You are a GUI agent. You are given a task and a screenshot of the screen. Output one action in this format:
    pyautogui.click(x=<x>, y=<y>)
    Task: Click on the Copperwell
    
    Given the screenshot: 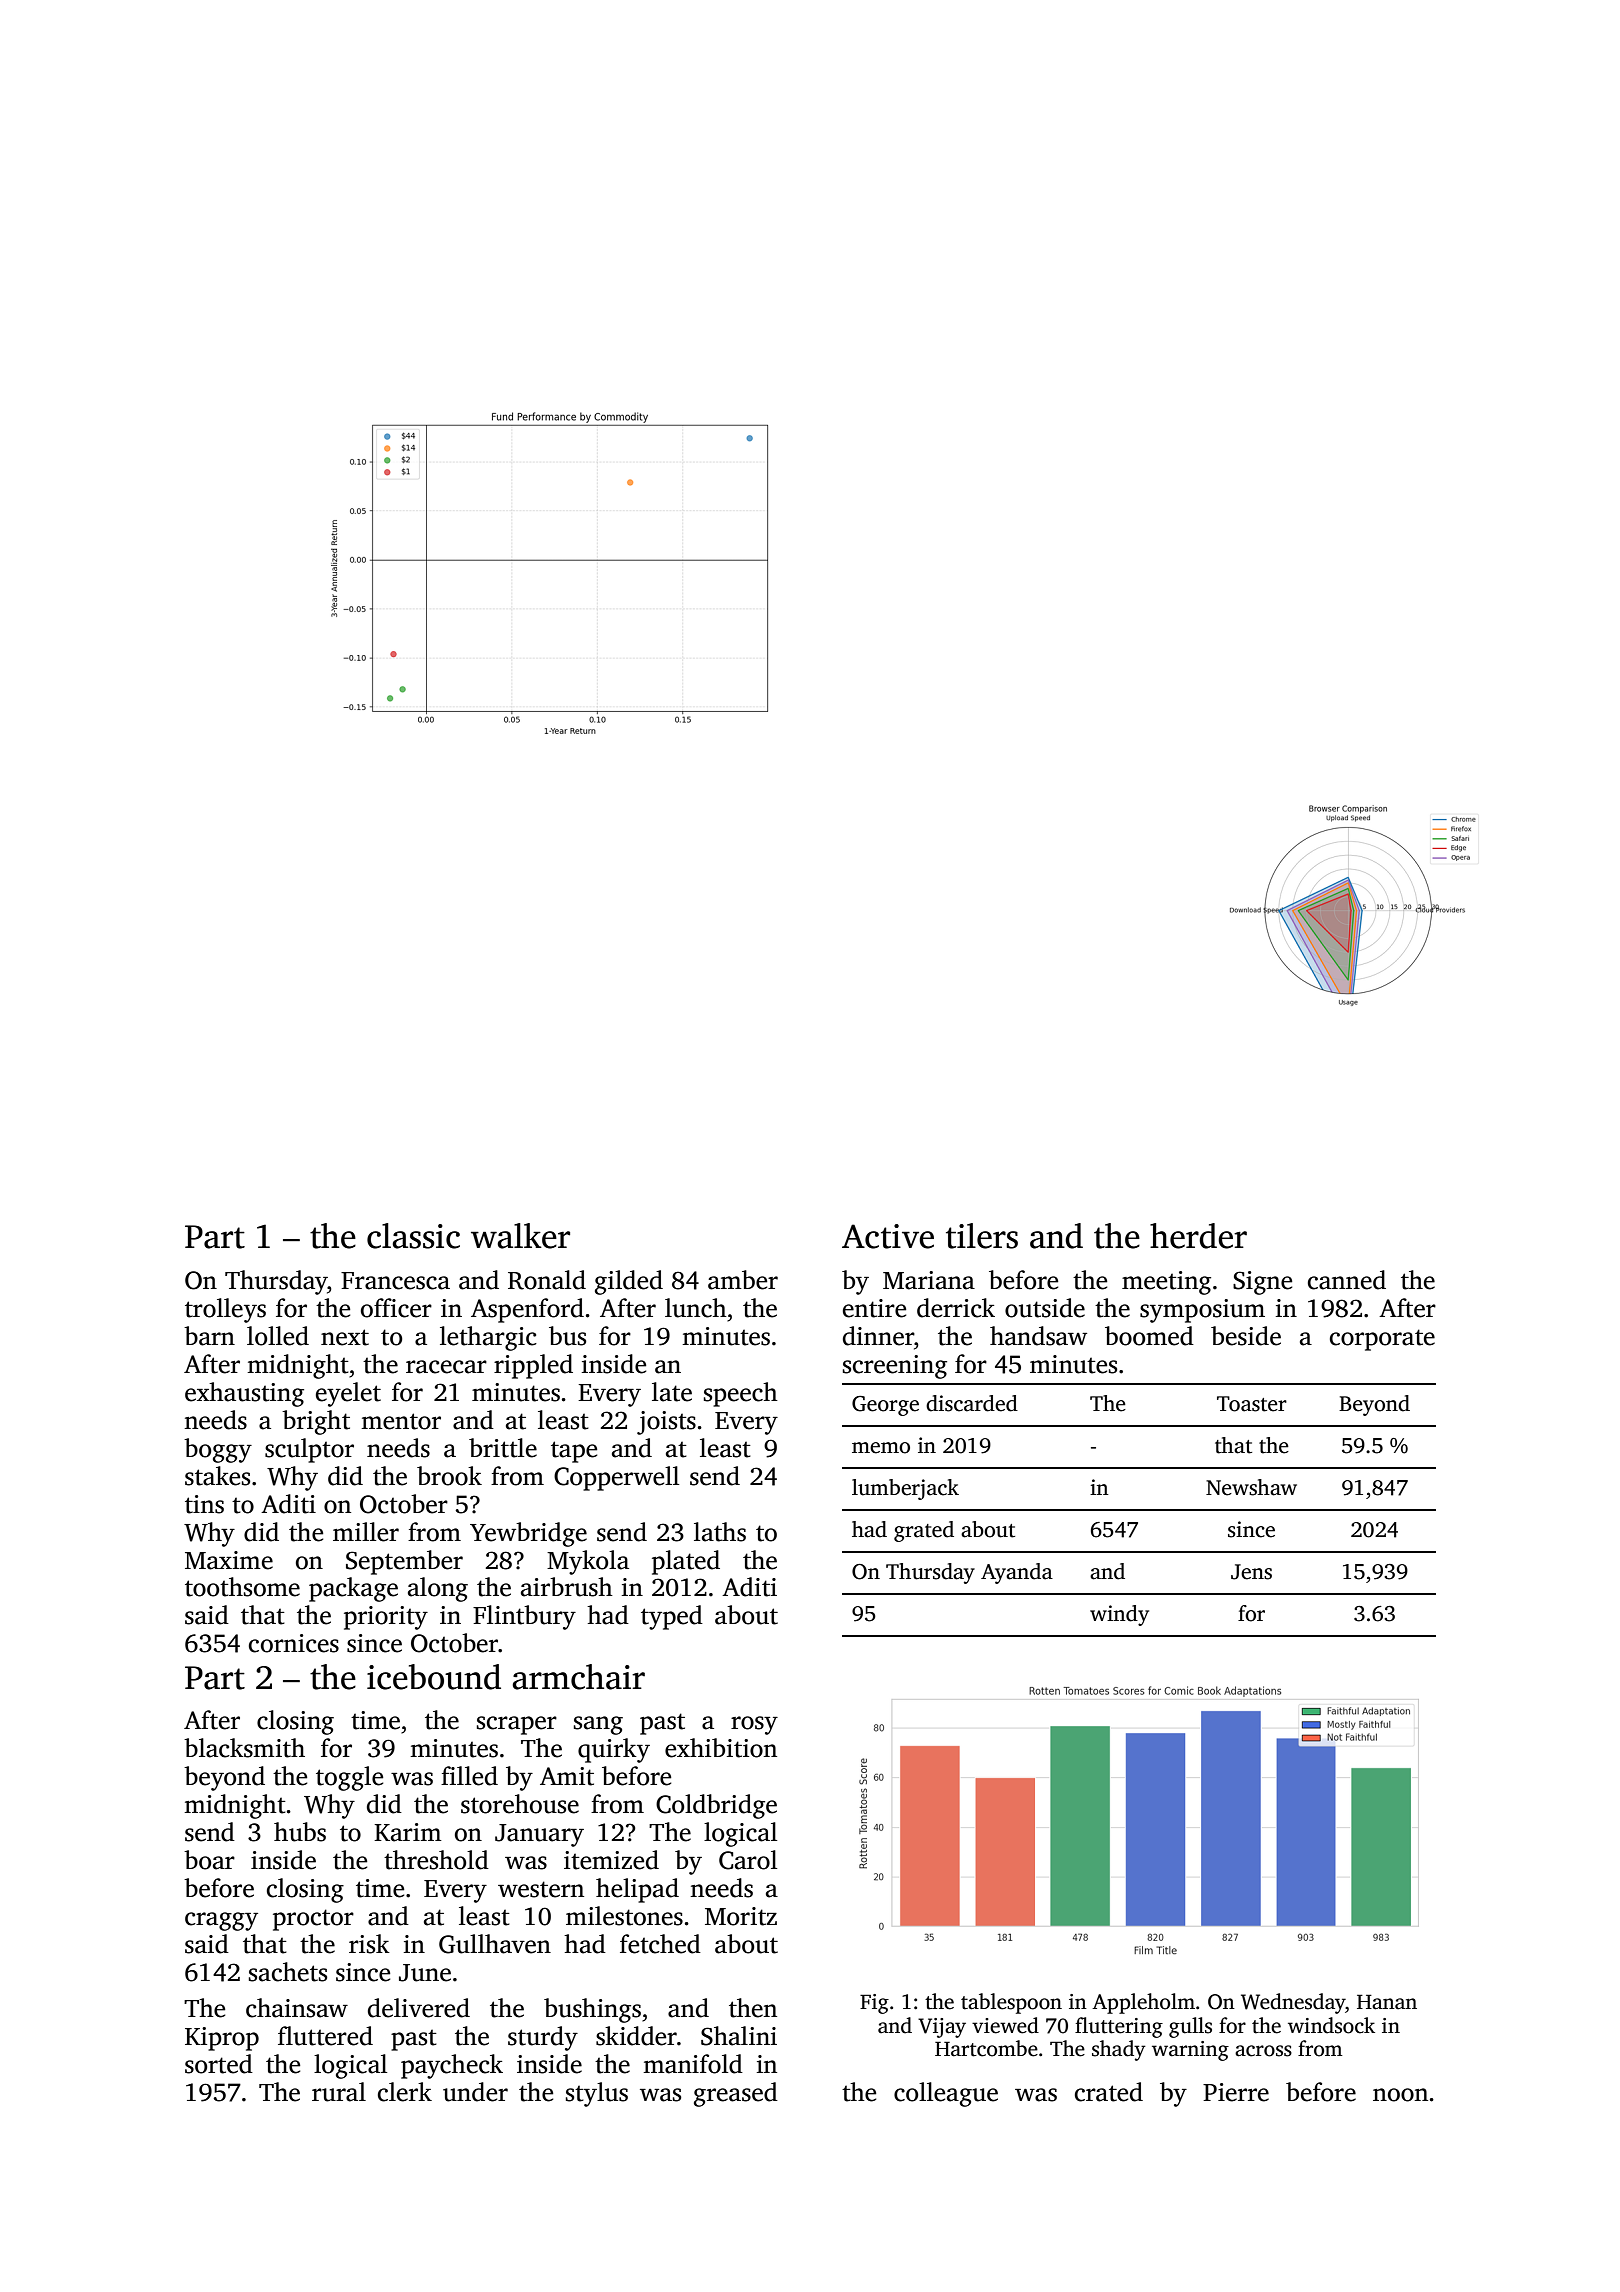 What is the action you would take?
    pyautogui.click(x=616, y=1478)
